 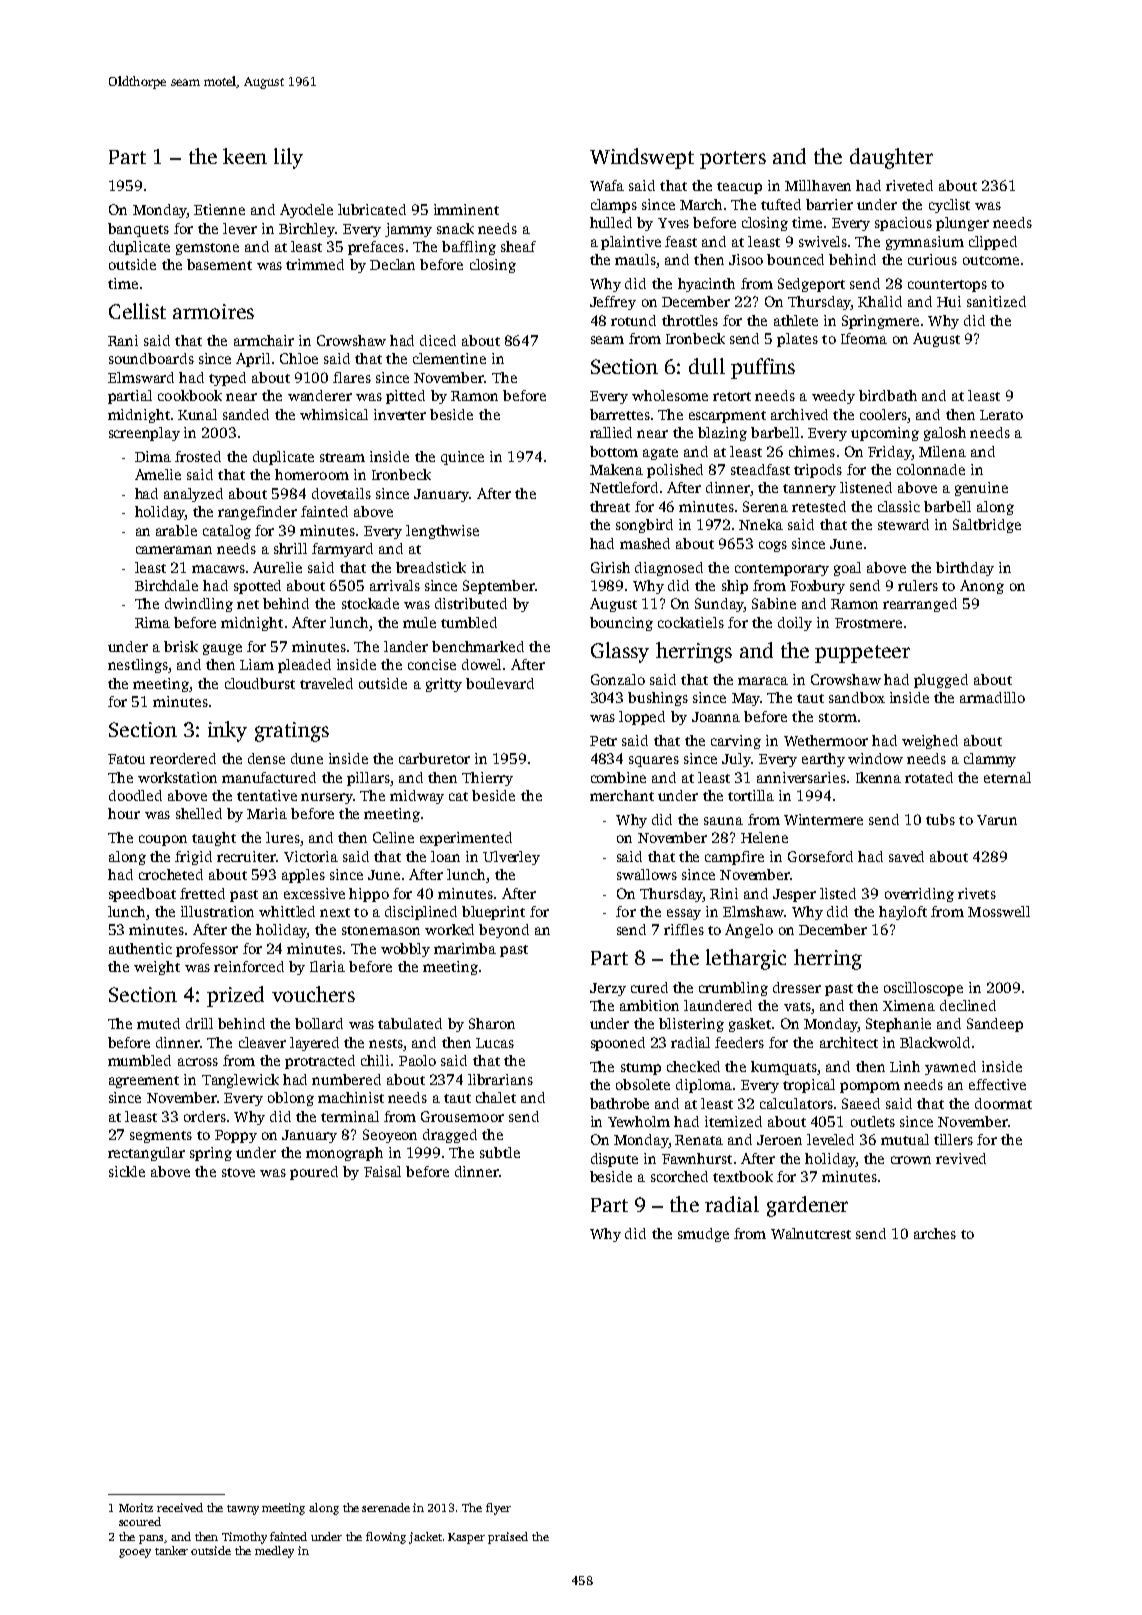 I want to click on steadfast, so click(x=760, y=469).
